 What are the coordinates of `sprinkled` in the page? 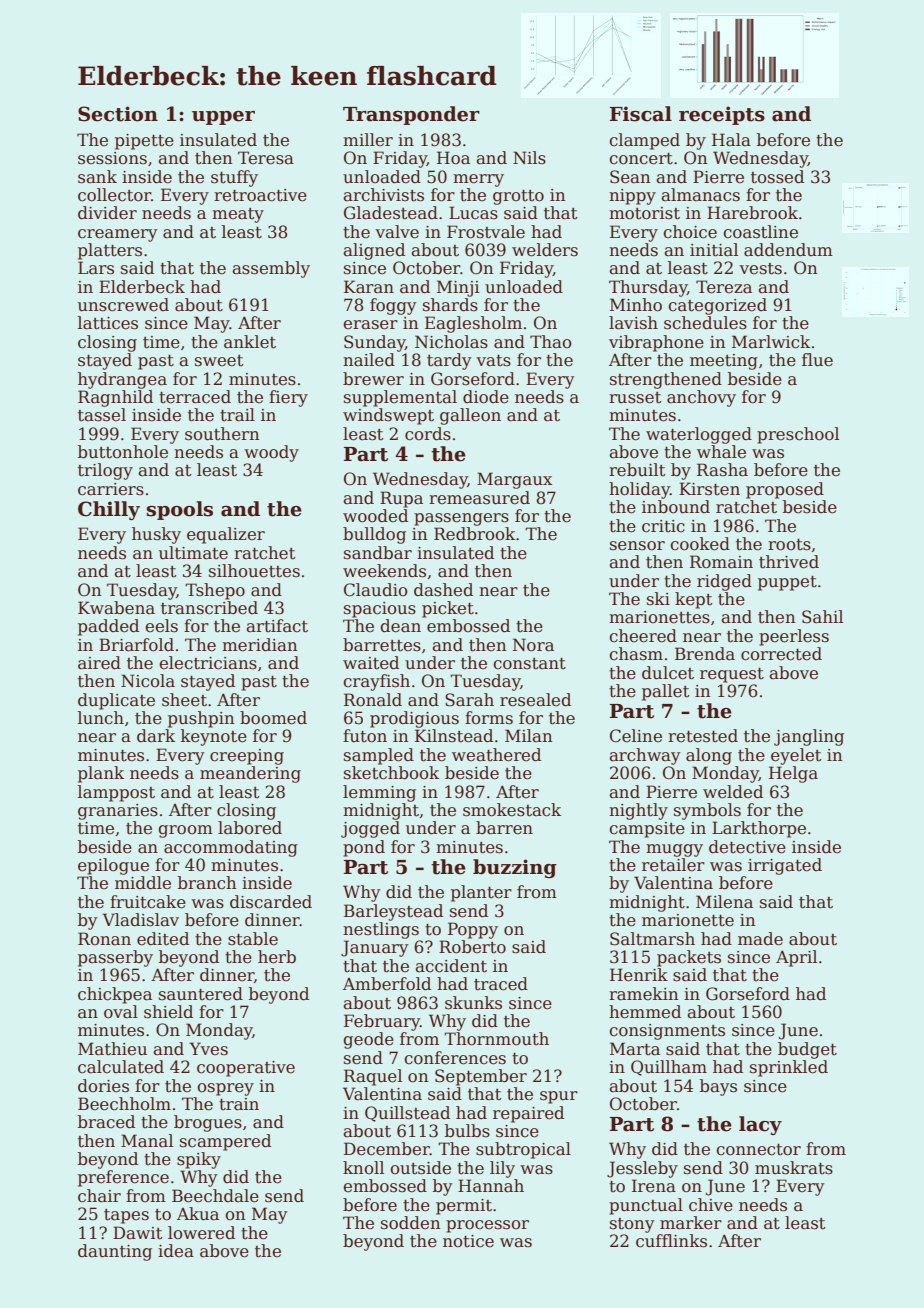 It's located at (789, 1068).
